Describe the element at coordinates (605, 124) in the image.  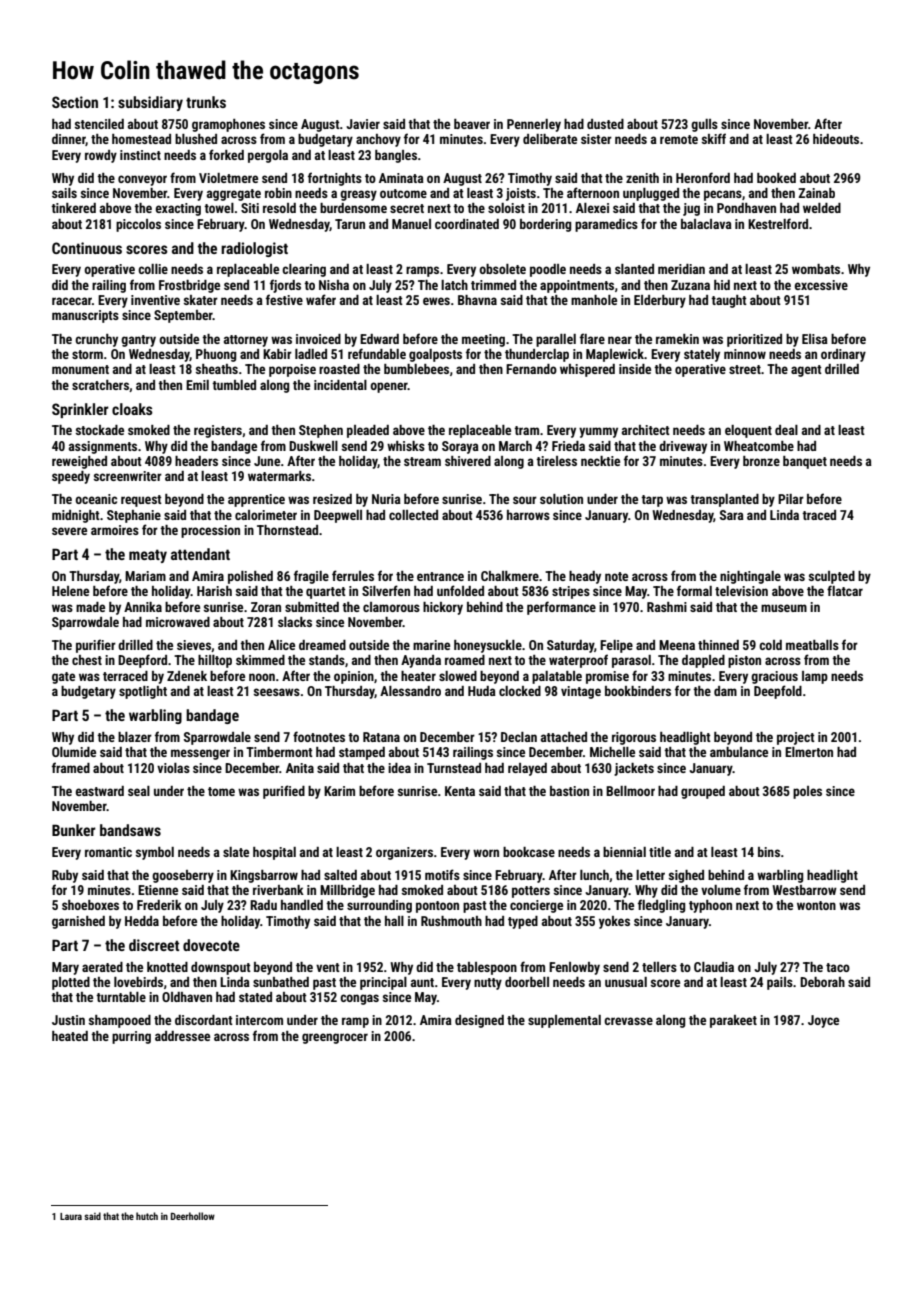
I see `dusted` at that location.
